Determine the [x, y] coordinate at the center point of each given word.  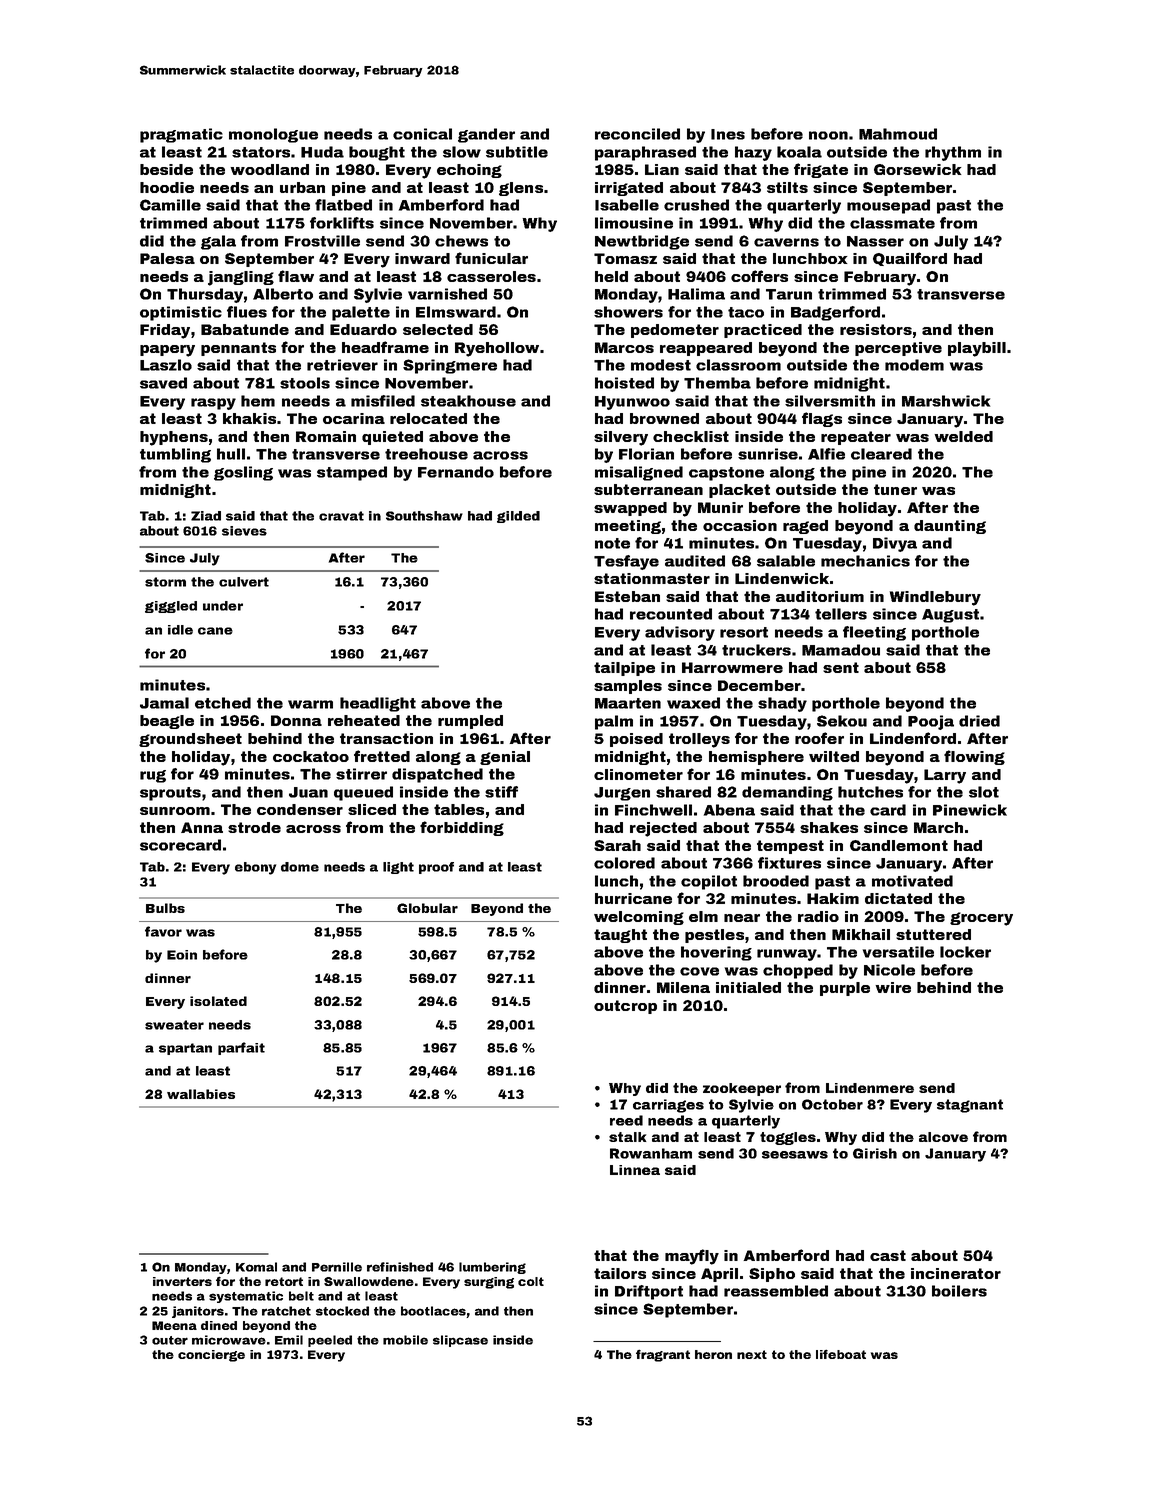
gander [486, 135]
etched [223, 703]
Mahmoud [898, 134]
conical [422, 134]
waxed [693, 703]
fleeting [874, 633]
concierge [211, 1356]
